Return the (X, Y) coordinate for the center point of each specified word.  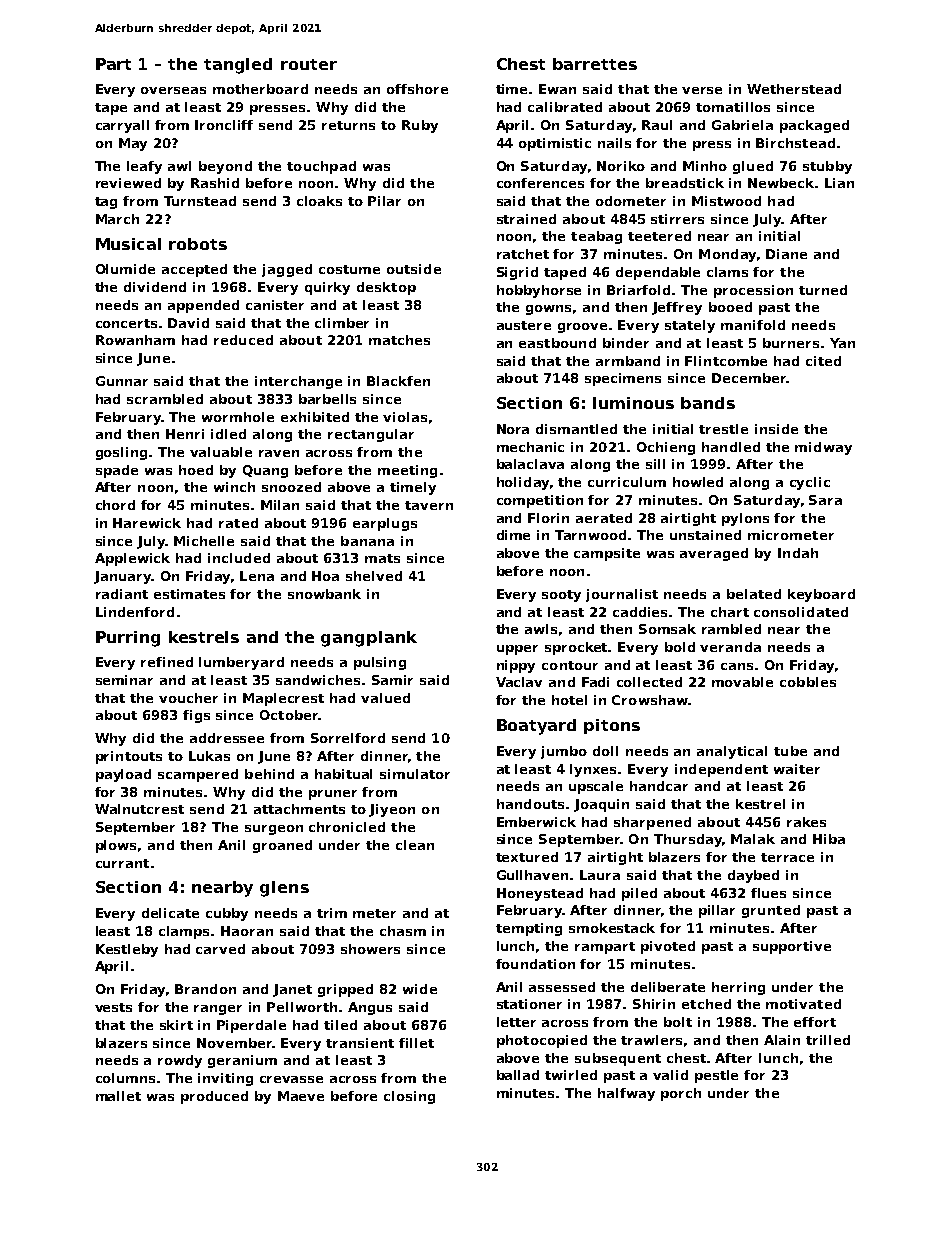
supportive (792, 947)
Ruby (420, 126)
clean (415, 845)
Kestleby (127, 950)
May (133, 144)
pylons (745, 519)
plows (116, 846)
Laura (600, 875)
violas (405, 417)
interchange (298, 382)
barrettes (595, 64)
